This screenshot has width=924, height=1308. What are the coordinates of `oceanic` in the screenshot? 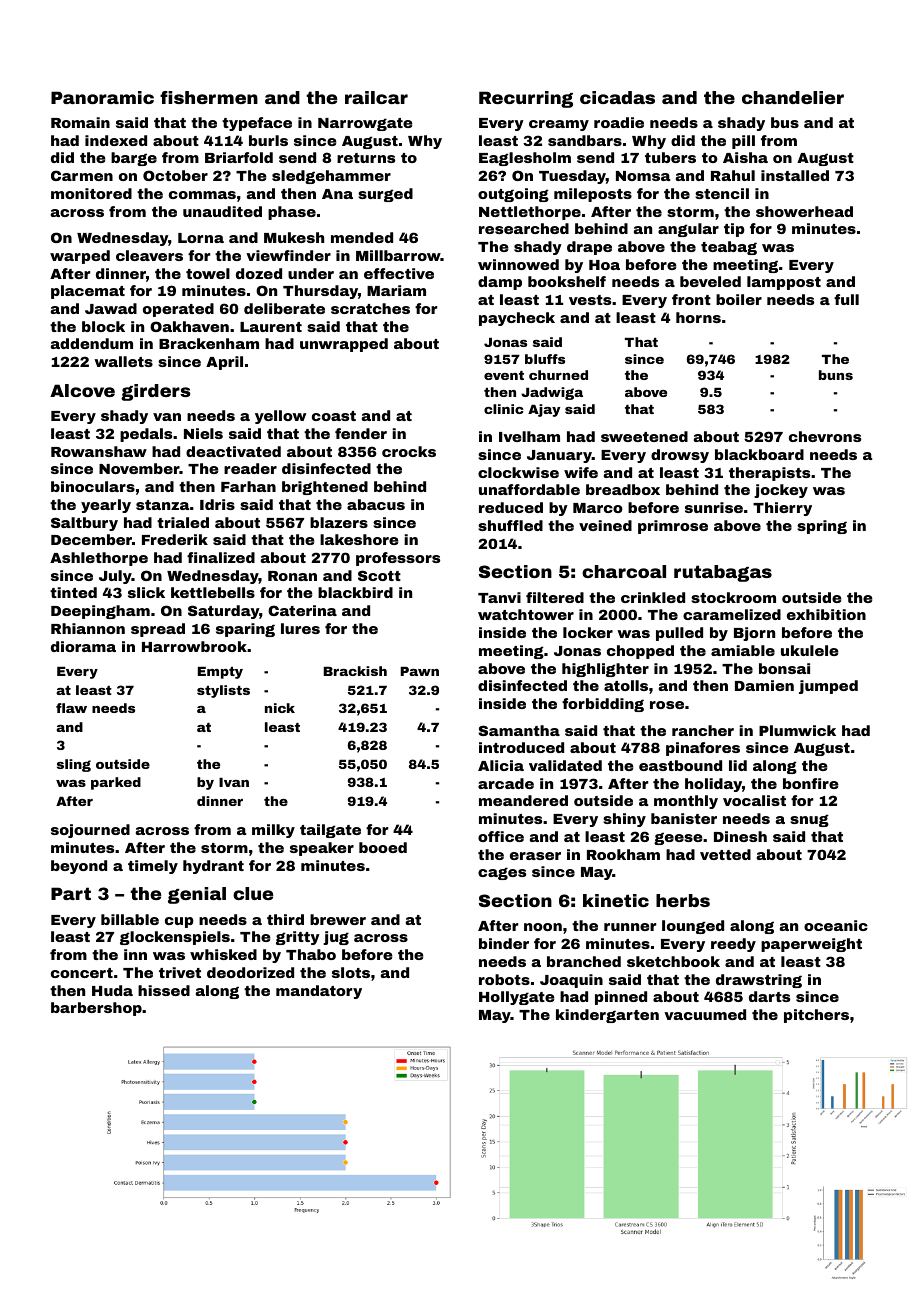 It's located at (836, 925).
